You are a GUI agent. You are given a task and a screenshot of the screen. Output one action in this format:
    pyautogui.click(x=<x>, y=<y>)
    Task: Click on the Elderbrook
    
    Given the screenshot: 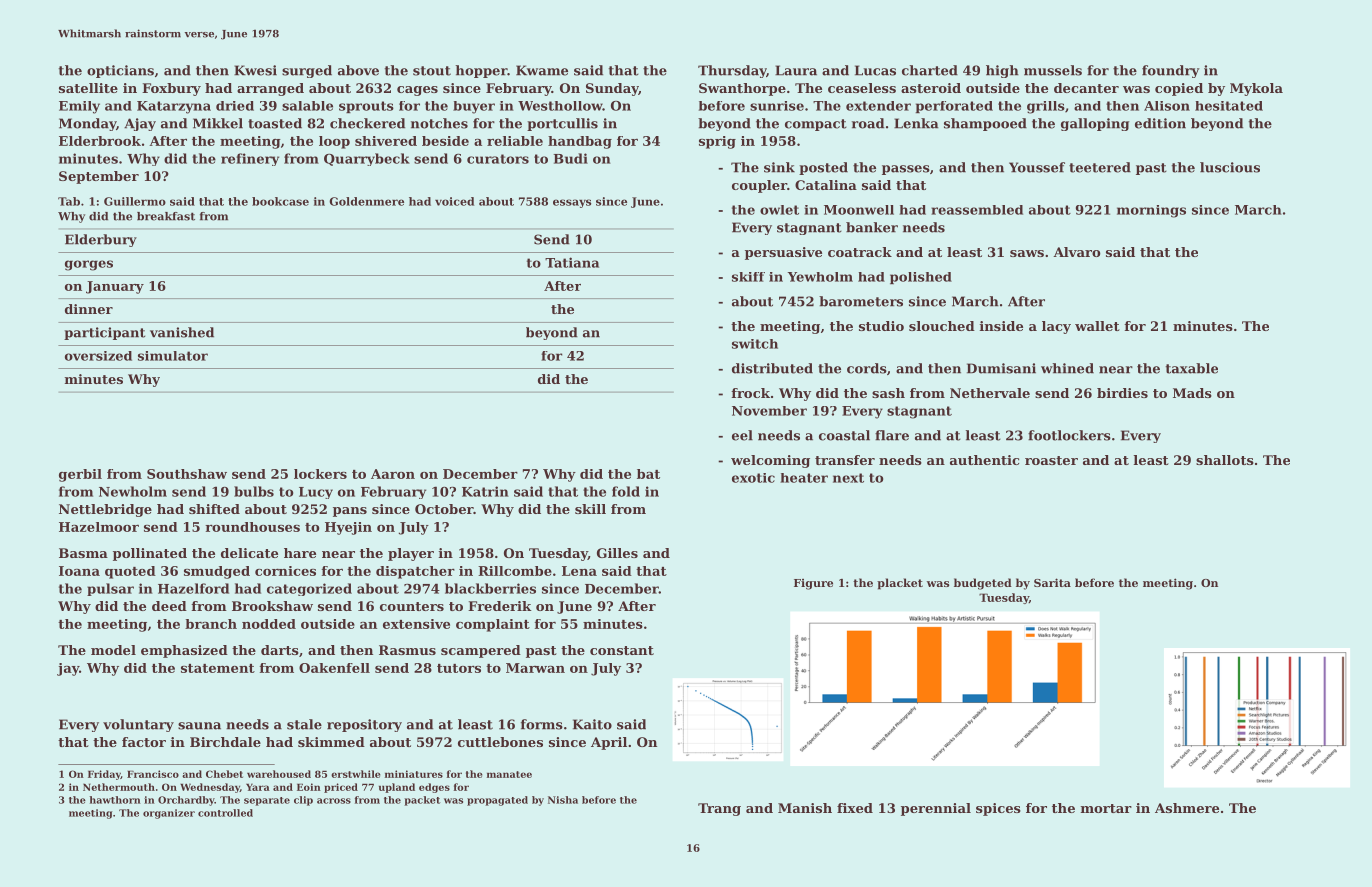 What is the action you would take?
    pyautogui.click(x=100, y=141)
